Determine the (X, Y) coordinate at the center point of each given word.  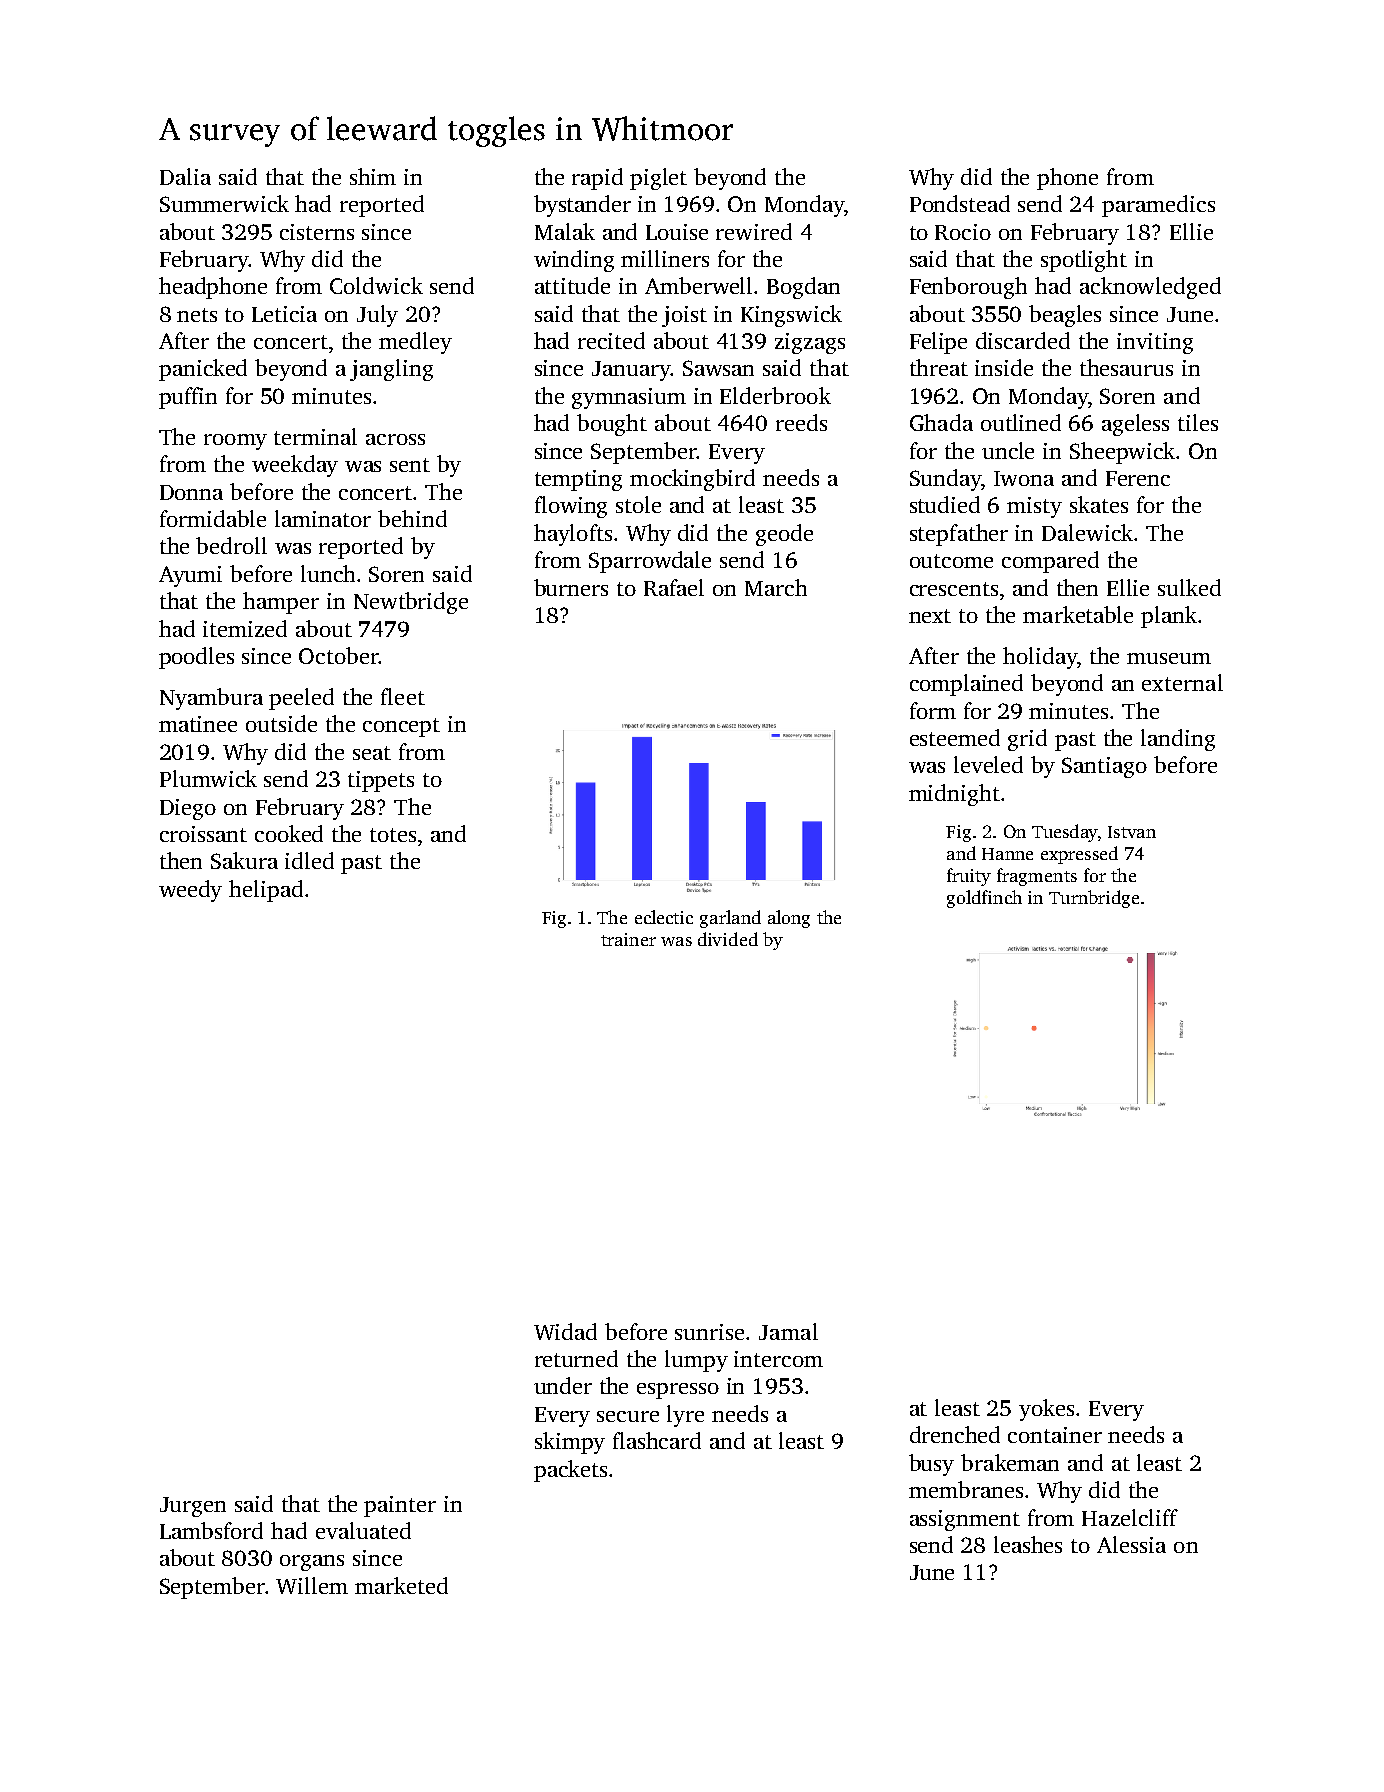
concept (401, 727)
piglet (658, 179)
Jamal (788, 1331)
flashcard (657, 1440)
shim (373, 176)
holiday (1040, 658)
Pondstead (960, 203)
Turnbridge (1094, 899)
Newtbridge (411, 603)
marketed (401, 1585)
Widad (565, 1331)
